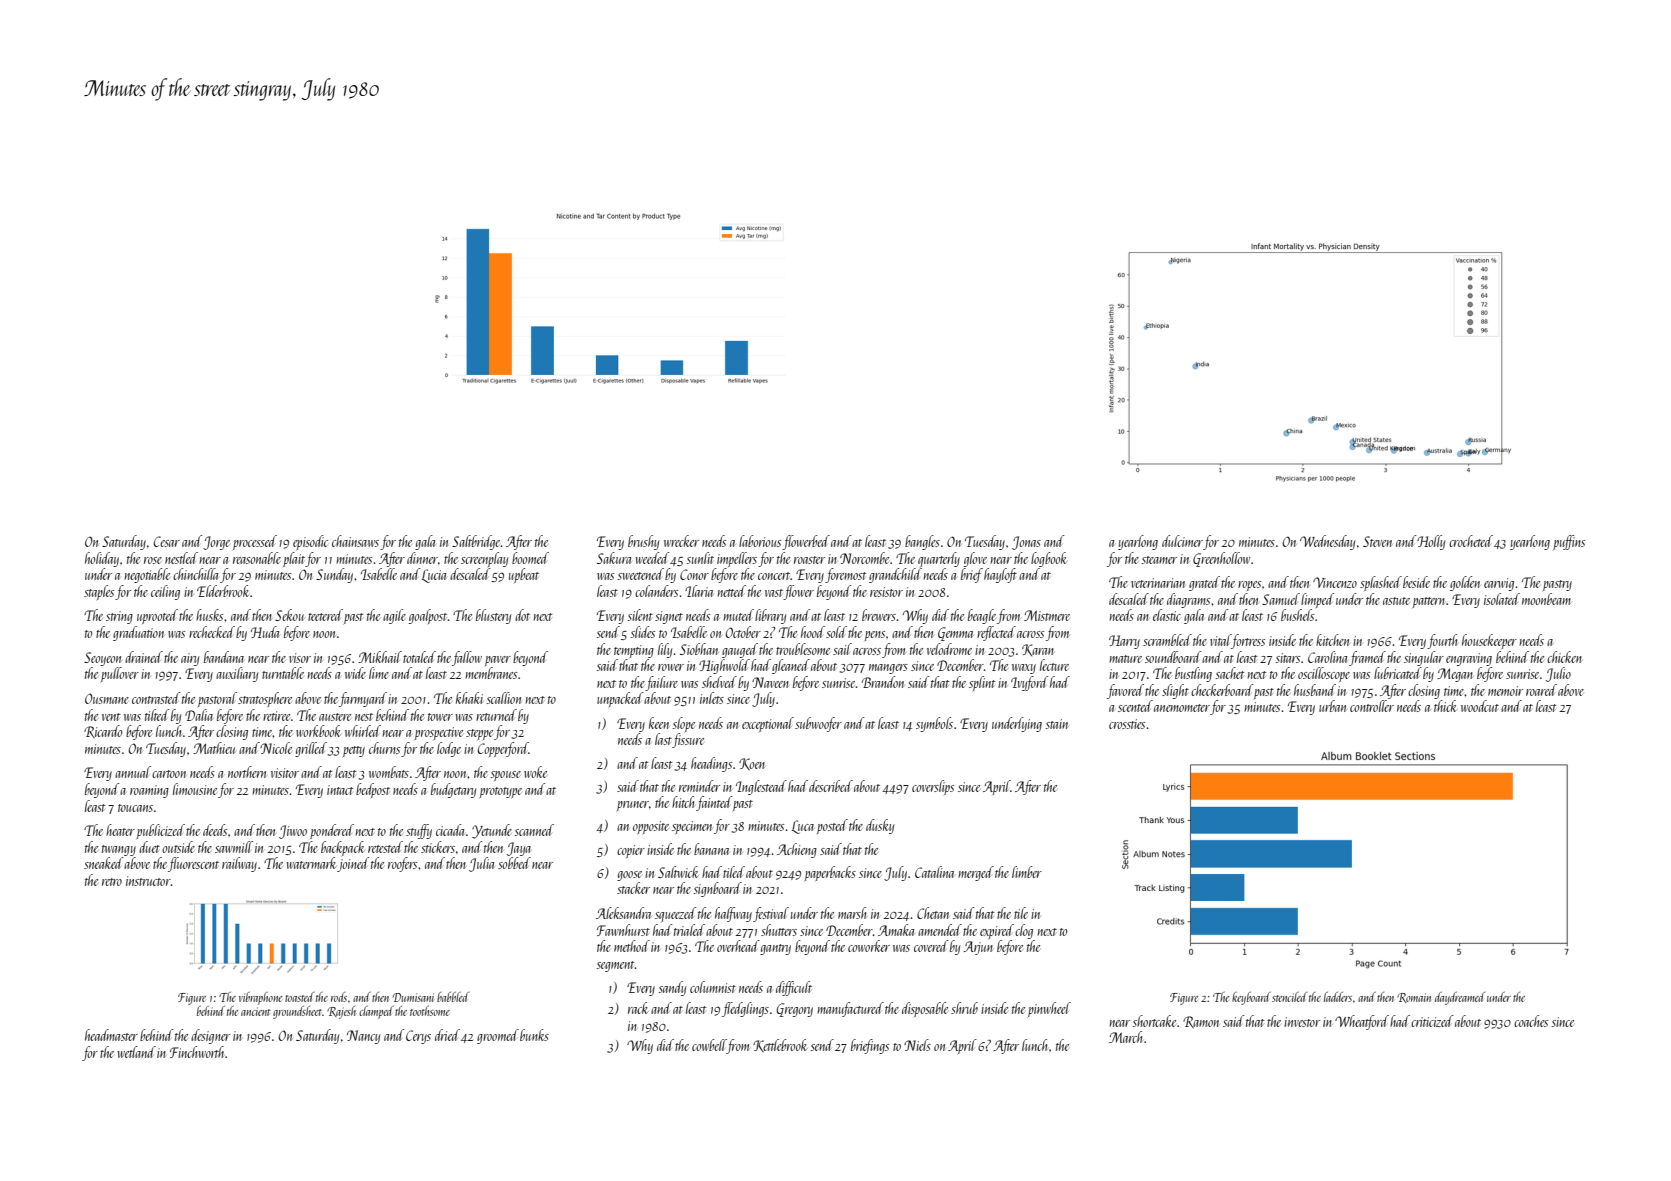  Describe the element at coordinates (260, 998) in the page. I see `vibraphone` at that location.
